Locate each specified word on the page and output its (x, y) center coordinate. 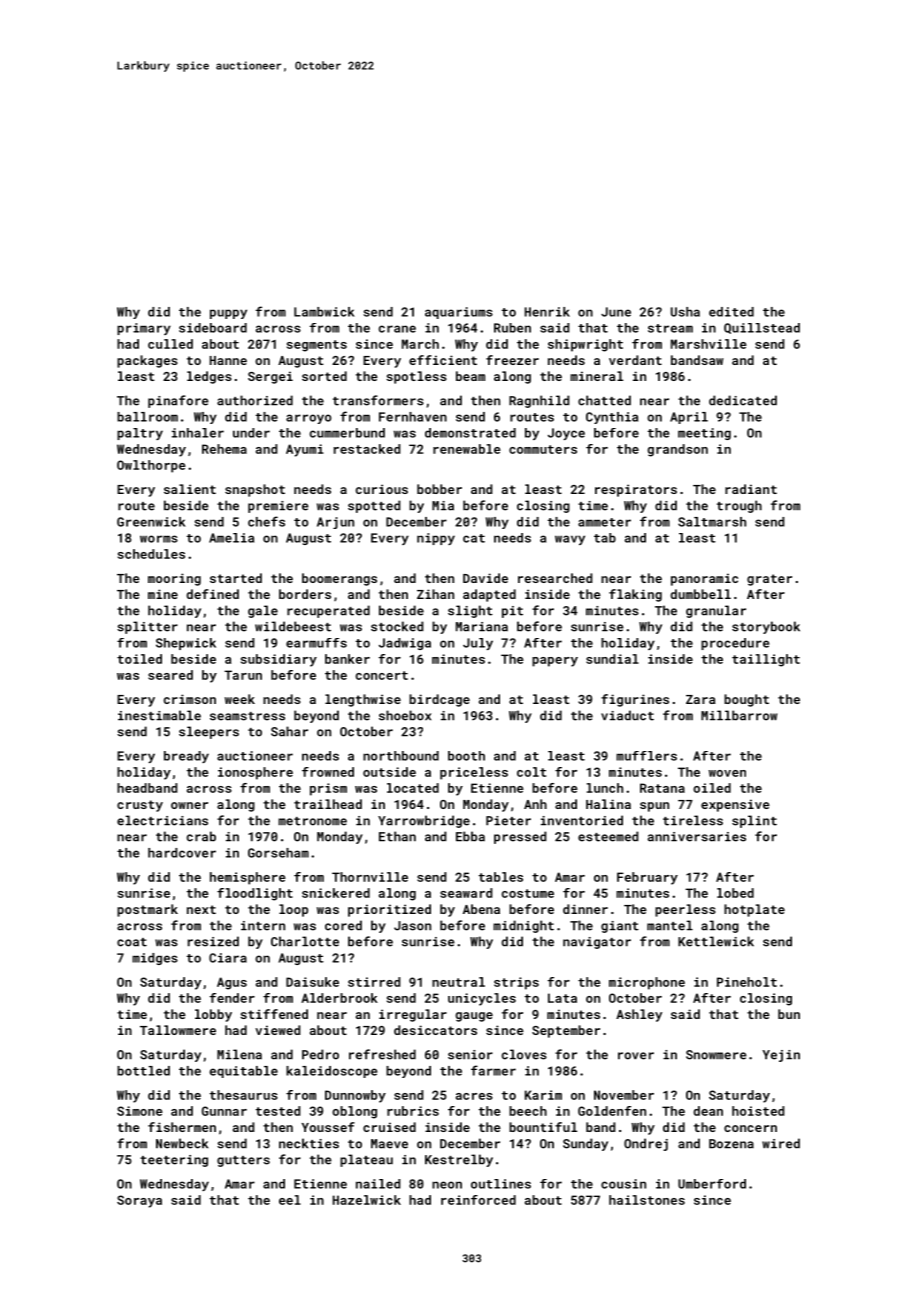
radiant (751, 489)
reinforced (478, 1200)
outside (389, 772)
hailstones (647, 1200)
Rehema (224, 449)
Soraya (139, 1201)
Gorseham (278, 853)
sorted (324, 376)
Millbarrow (739, 715)
